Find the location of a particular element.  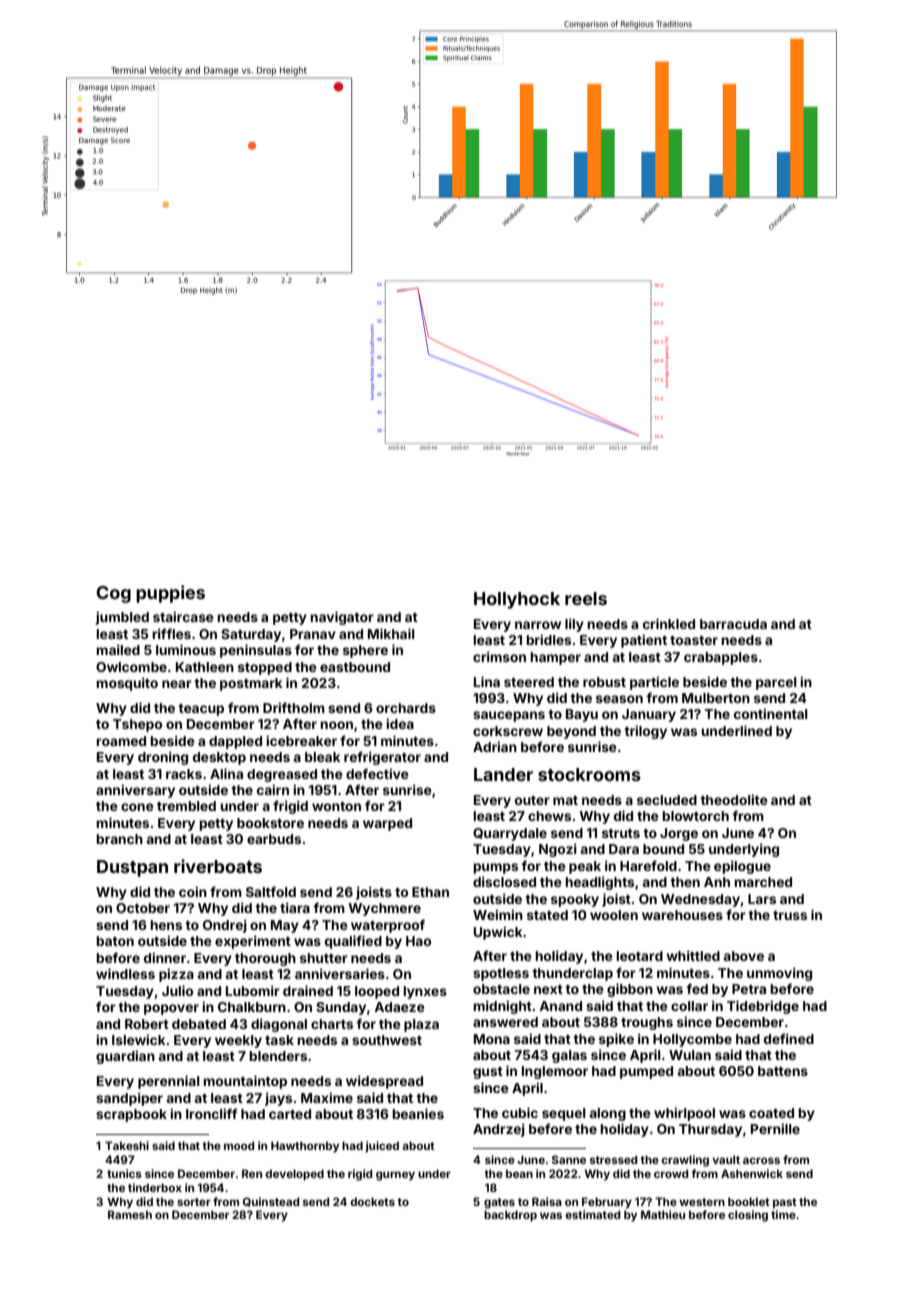

bookstore is located at coordinates (270, 823).
